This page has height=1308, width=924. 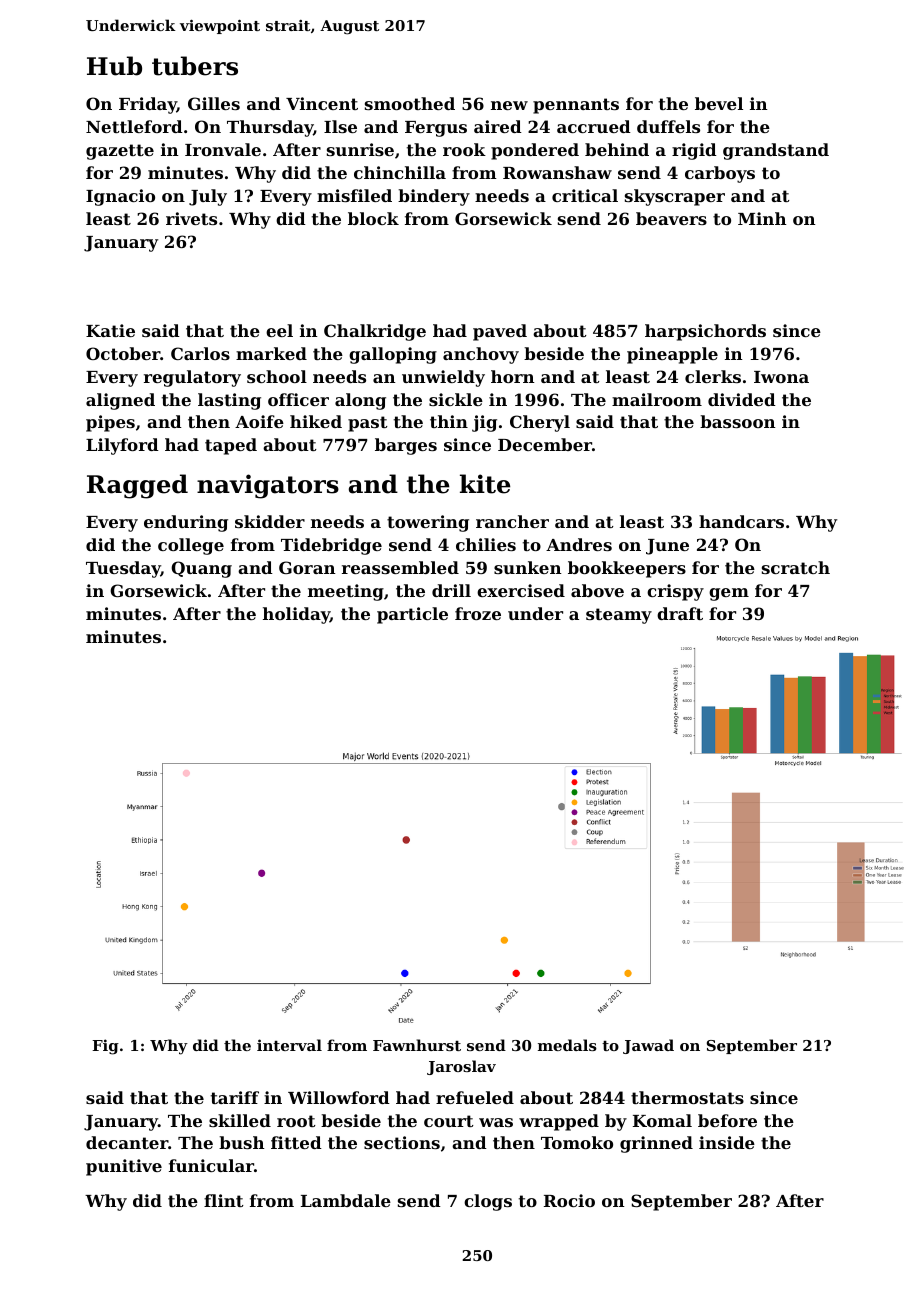 What do you see at coordinates (648, 1046) in the page?
I see `Jawad` at bounding box center [648, 1046].
